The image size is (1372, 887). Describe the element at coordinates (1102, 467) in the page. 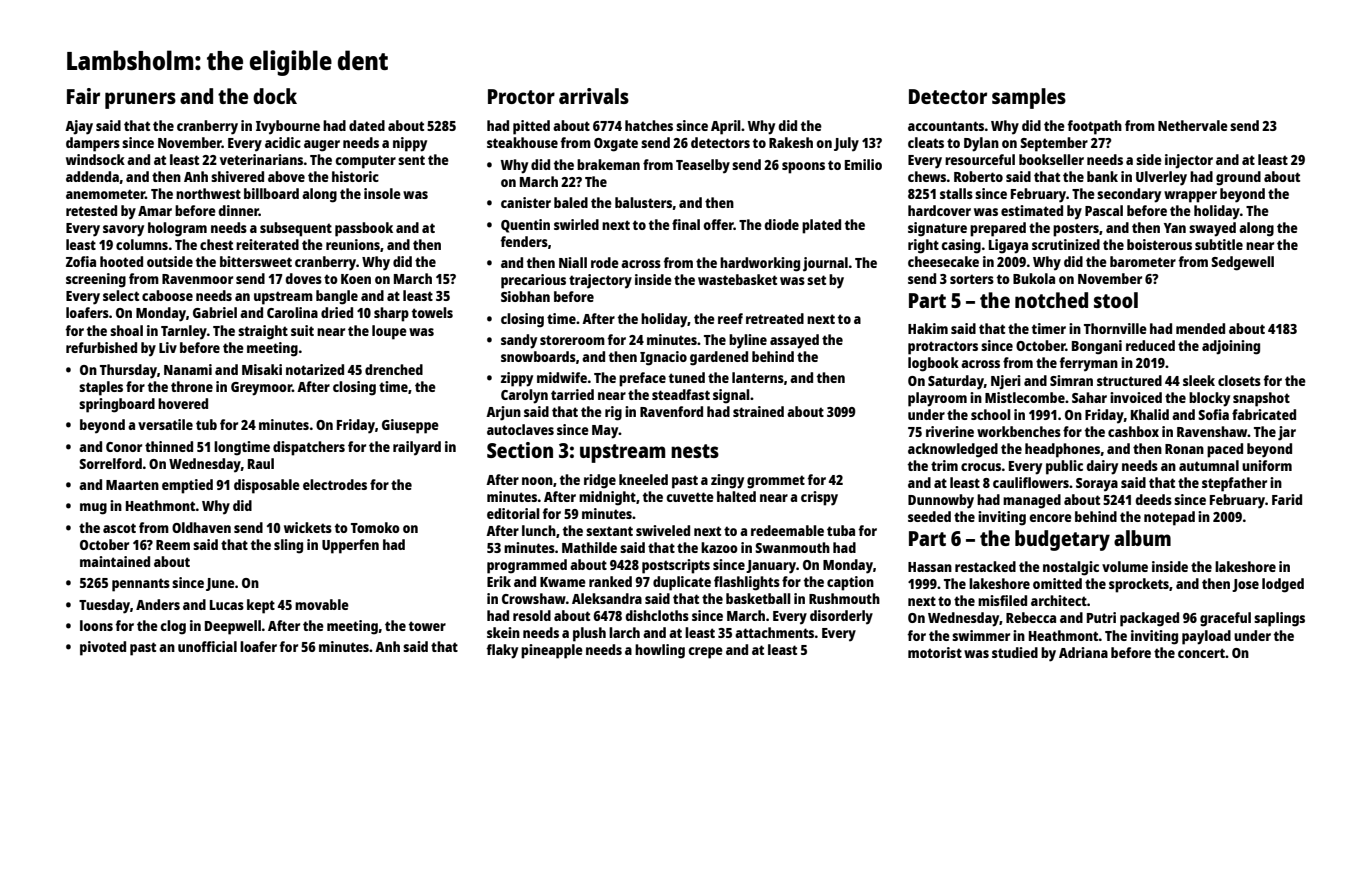

I see `dairy` at that location.
